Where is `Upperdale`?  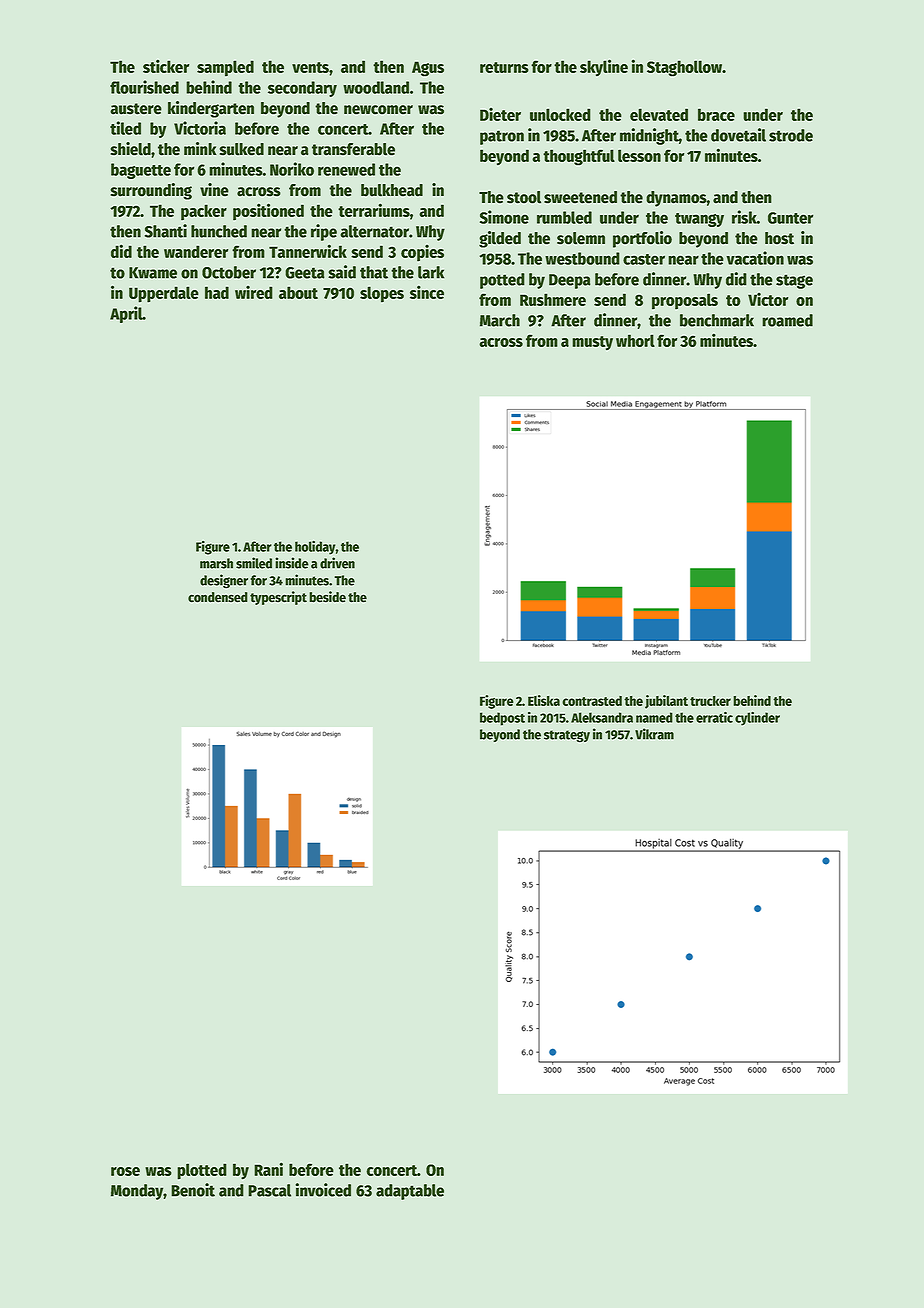
Upperdale is located at coordinates (164, 294).
